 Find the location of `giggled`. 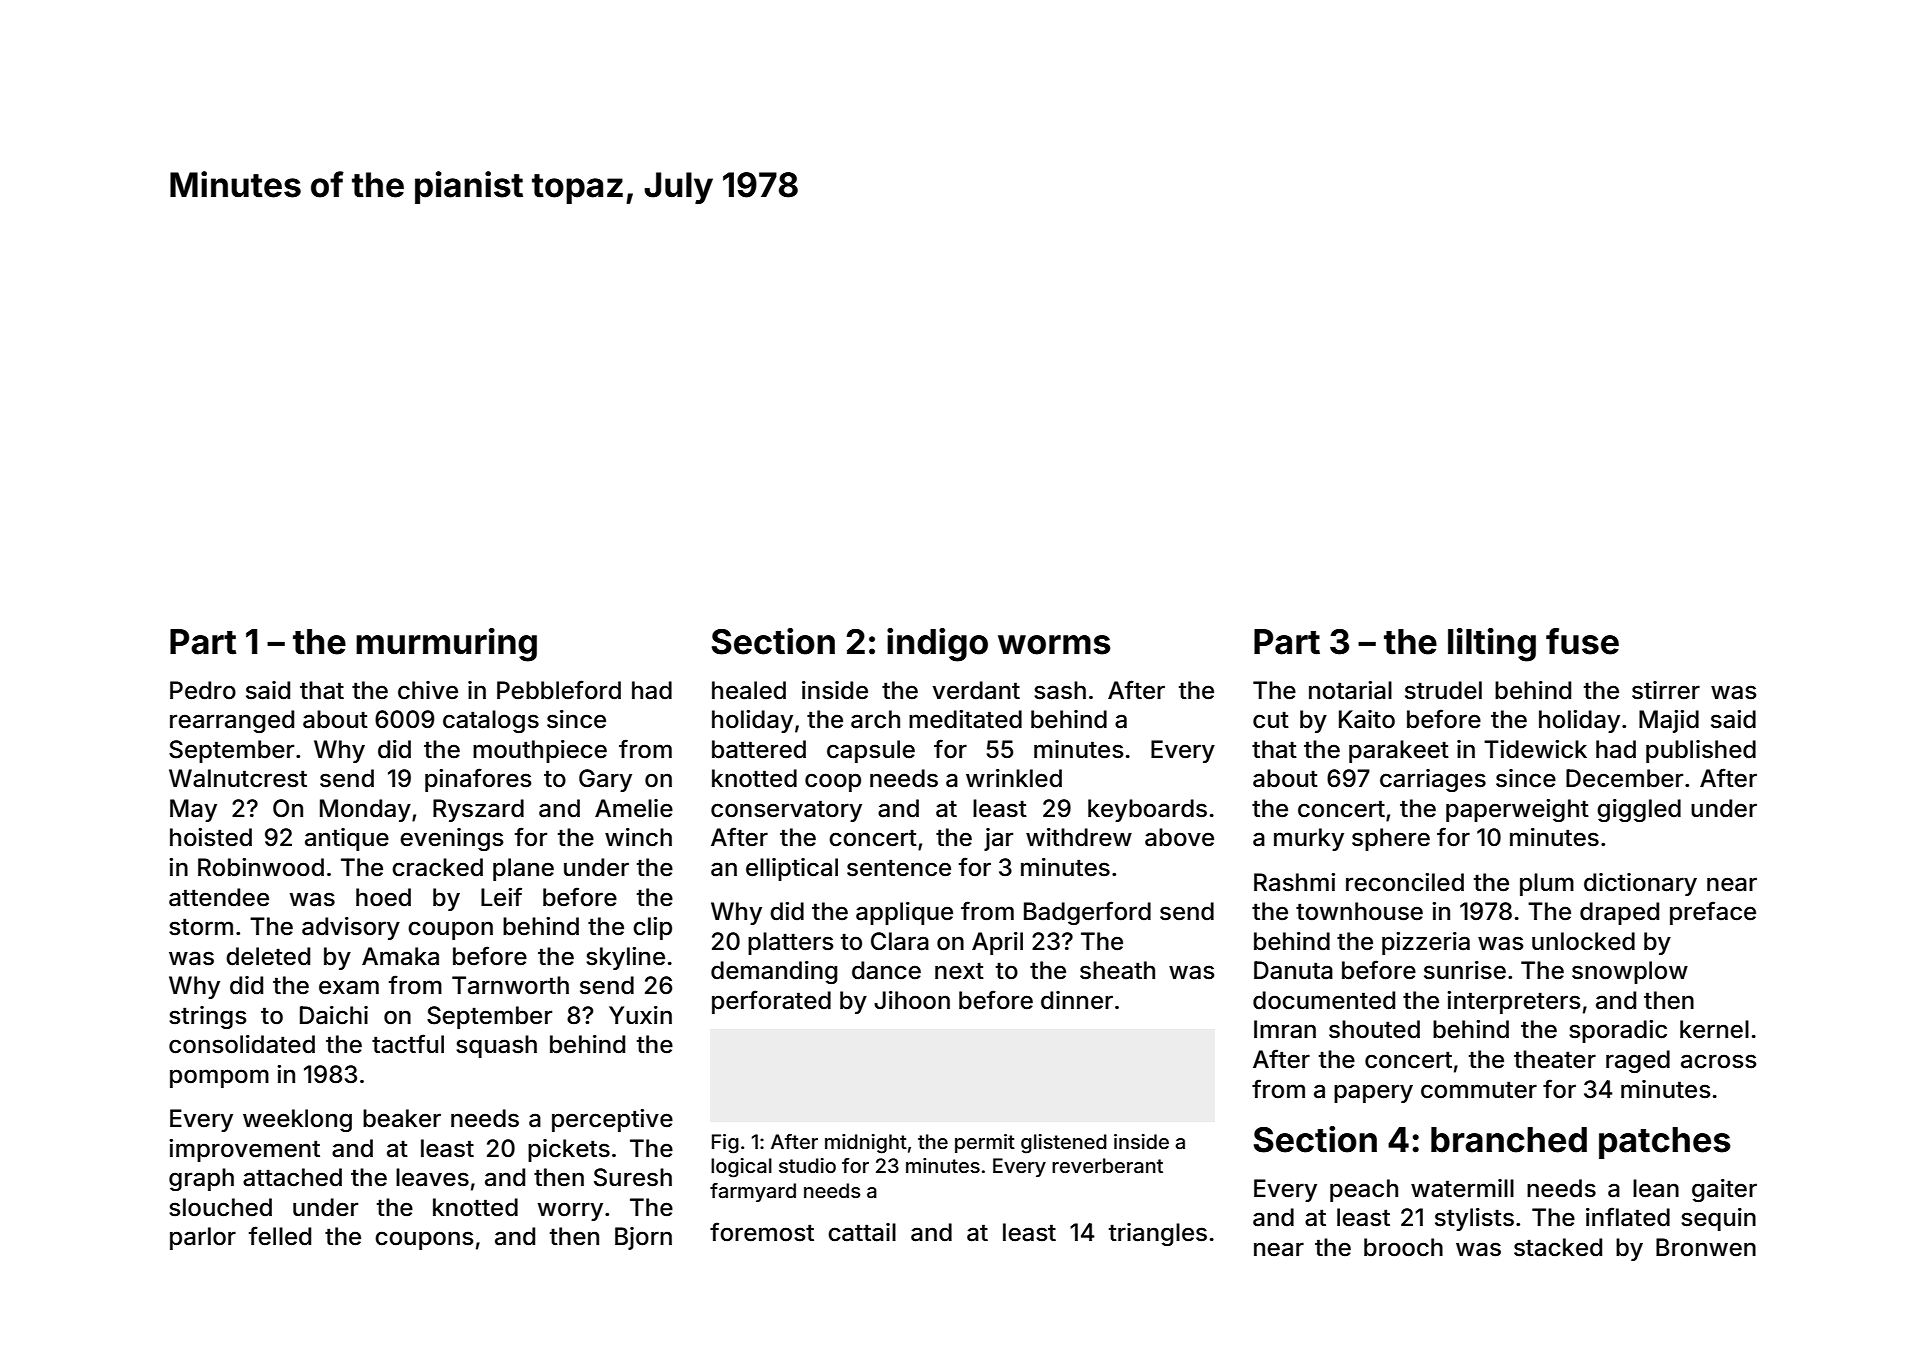

giggled is located at coordinates (1639, 810).
